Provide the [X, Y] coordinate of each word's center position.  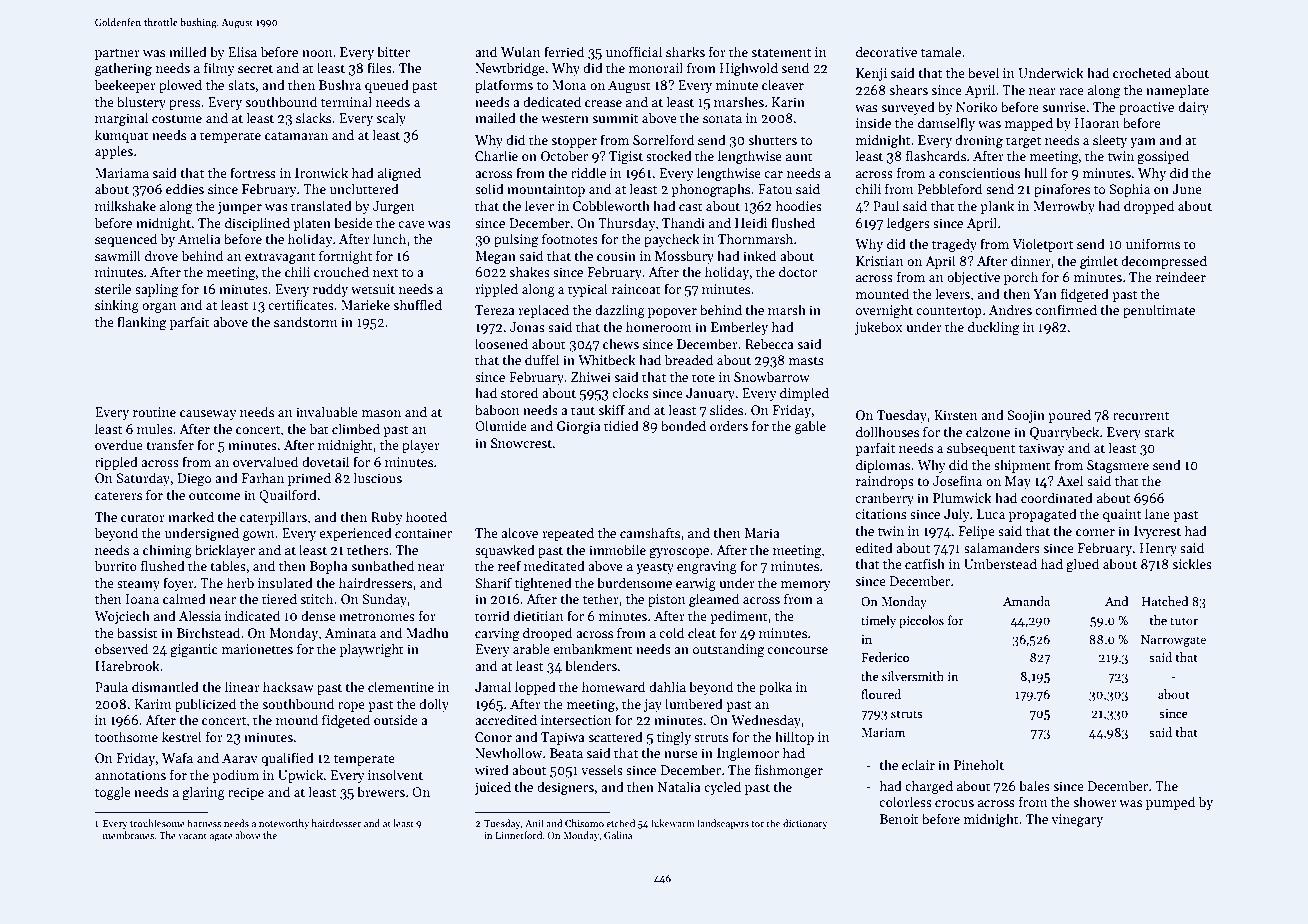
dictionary [805, 824]
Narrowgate [1173, 641]
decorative [886, 51]
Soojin [1026, 416]
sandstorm [306, 321]
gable [810, 427]
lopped [535, 688]
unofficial [634, 51]
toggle [113, 793]
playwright [372, 650]
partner [117, 54]
